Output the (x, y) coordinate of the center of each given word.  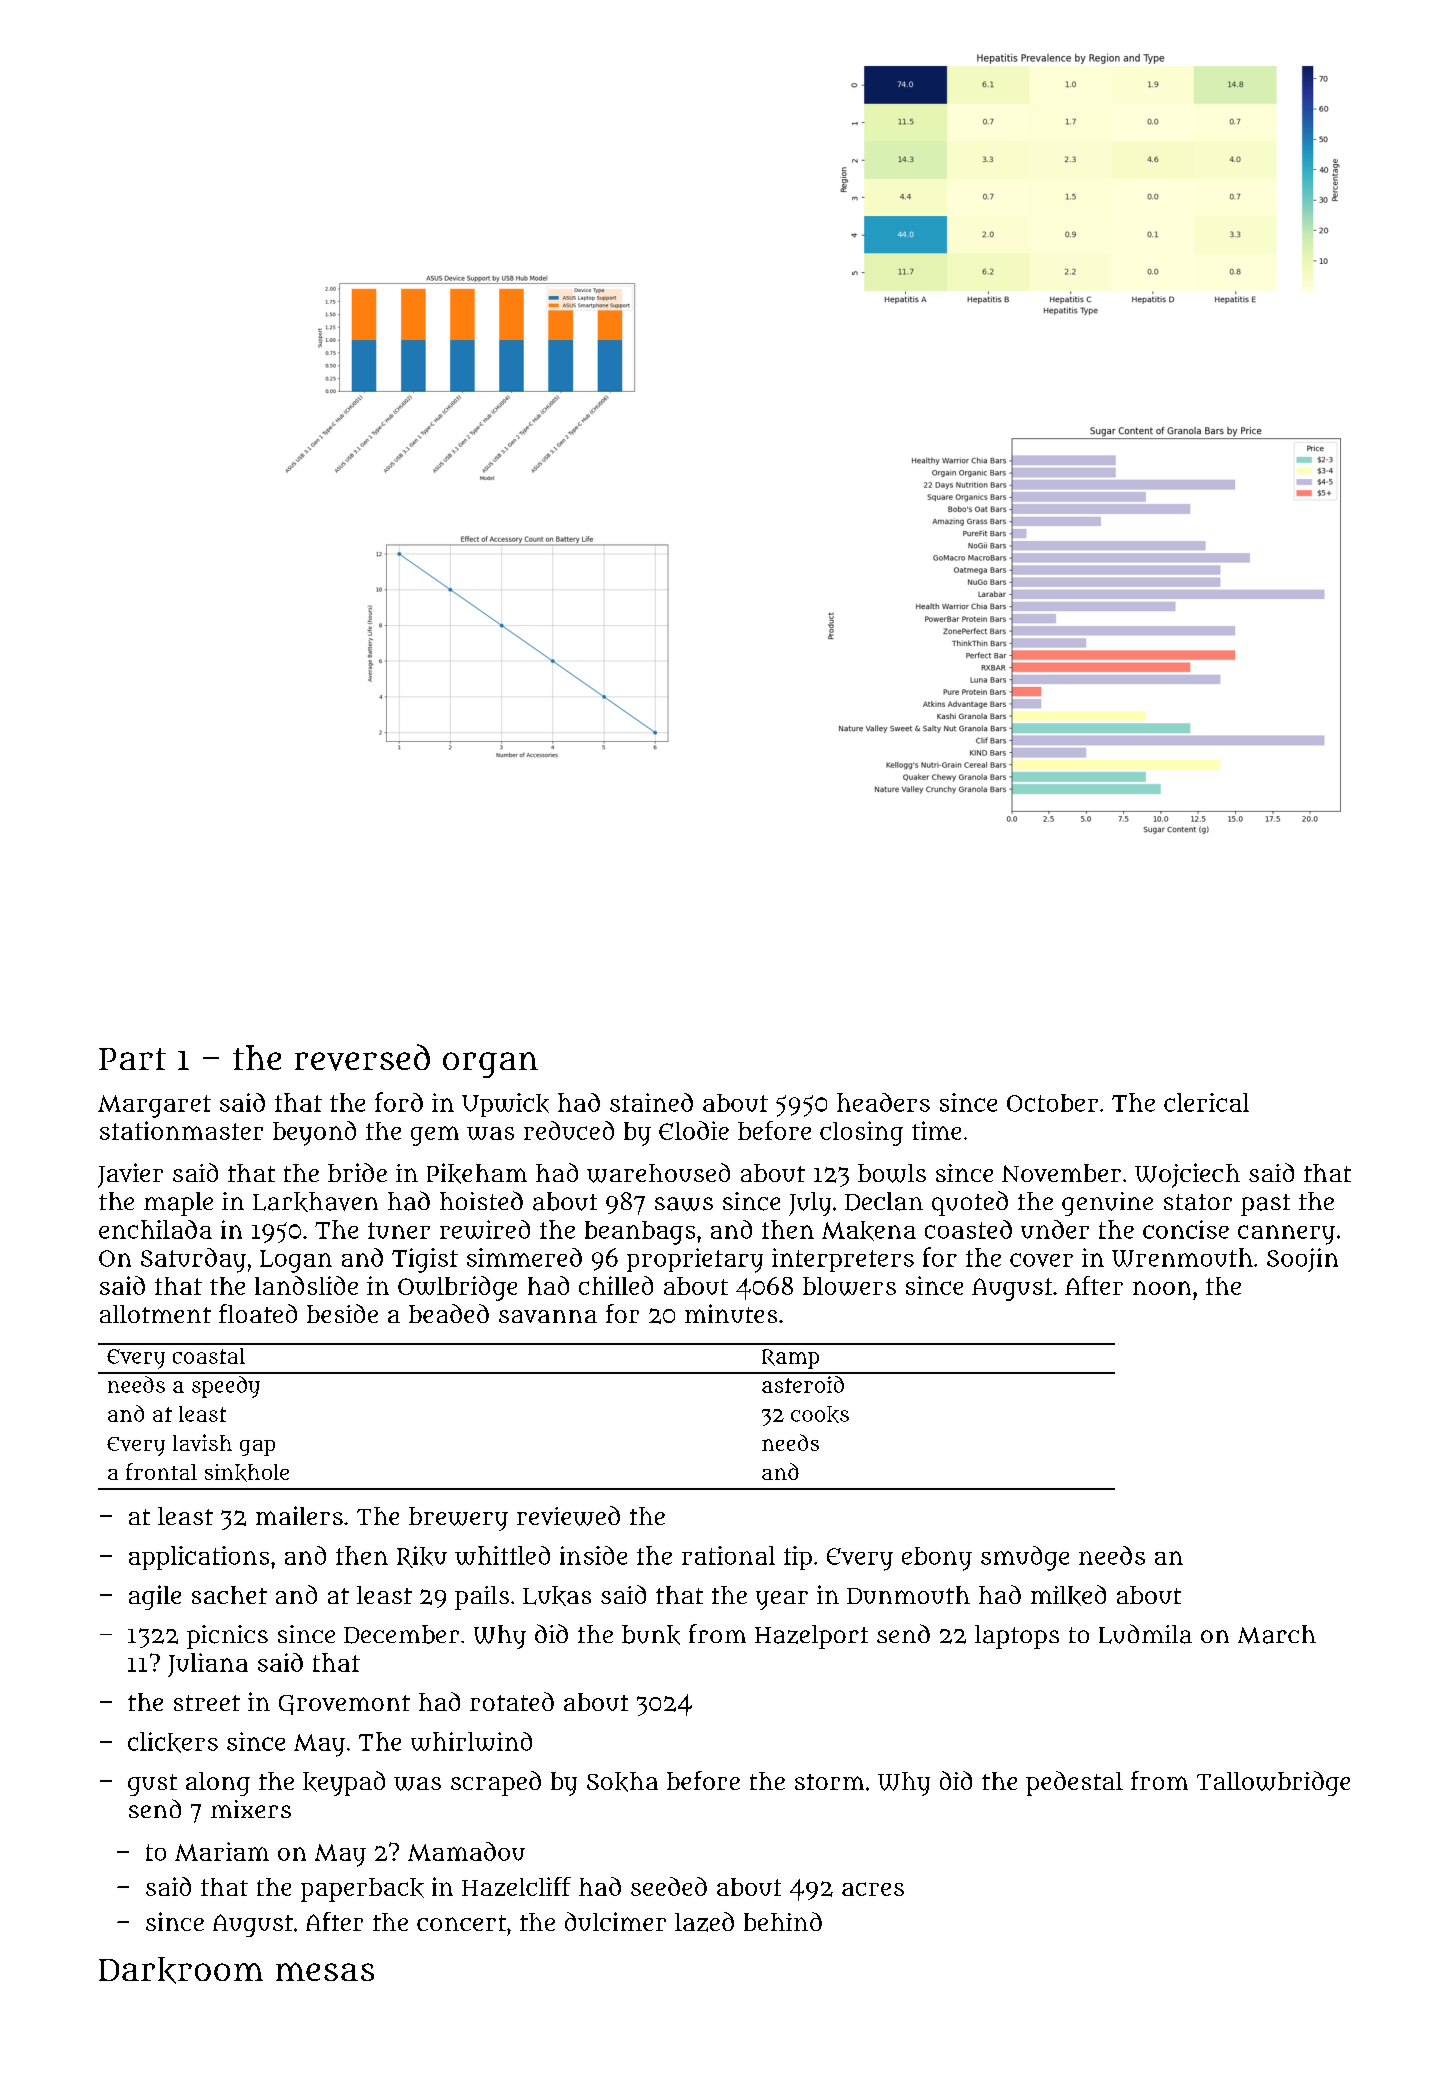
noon (1162, 1288)
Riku (422, 1557)
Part (132, 1059)
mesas (325, 1971)
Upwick (505, 1105)
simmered (524, 1257)
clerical (1206, 1102)
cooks (820, 1414)
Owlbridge (457, 1288)
